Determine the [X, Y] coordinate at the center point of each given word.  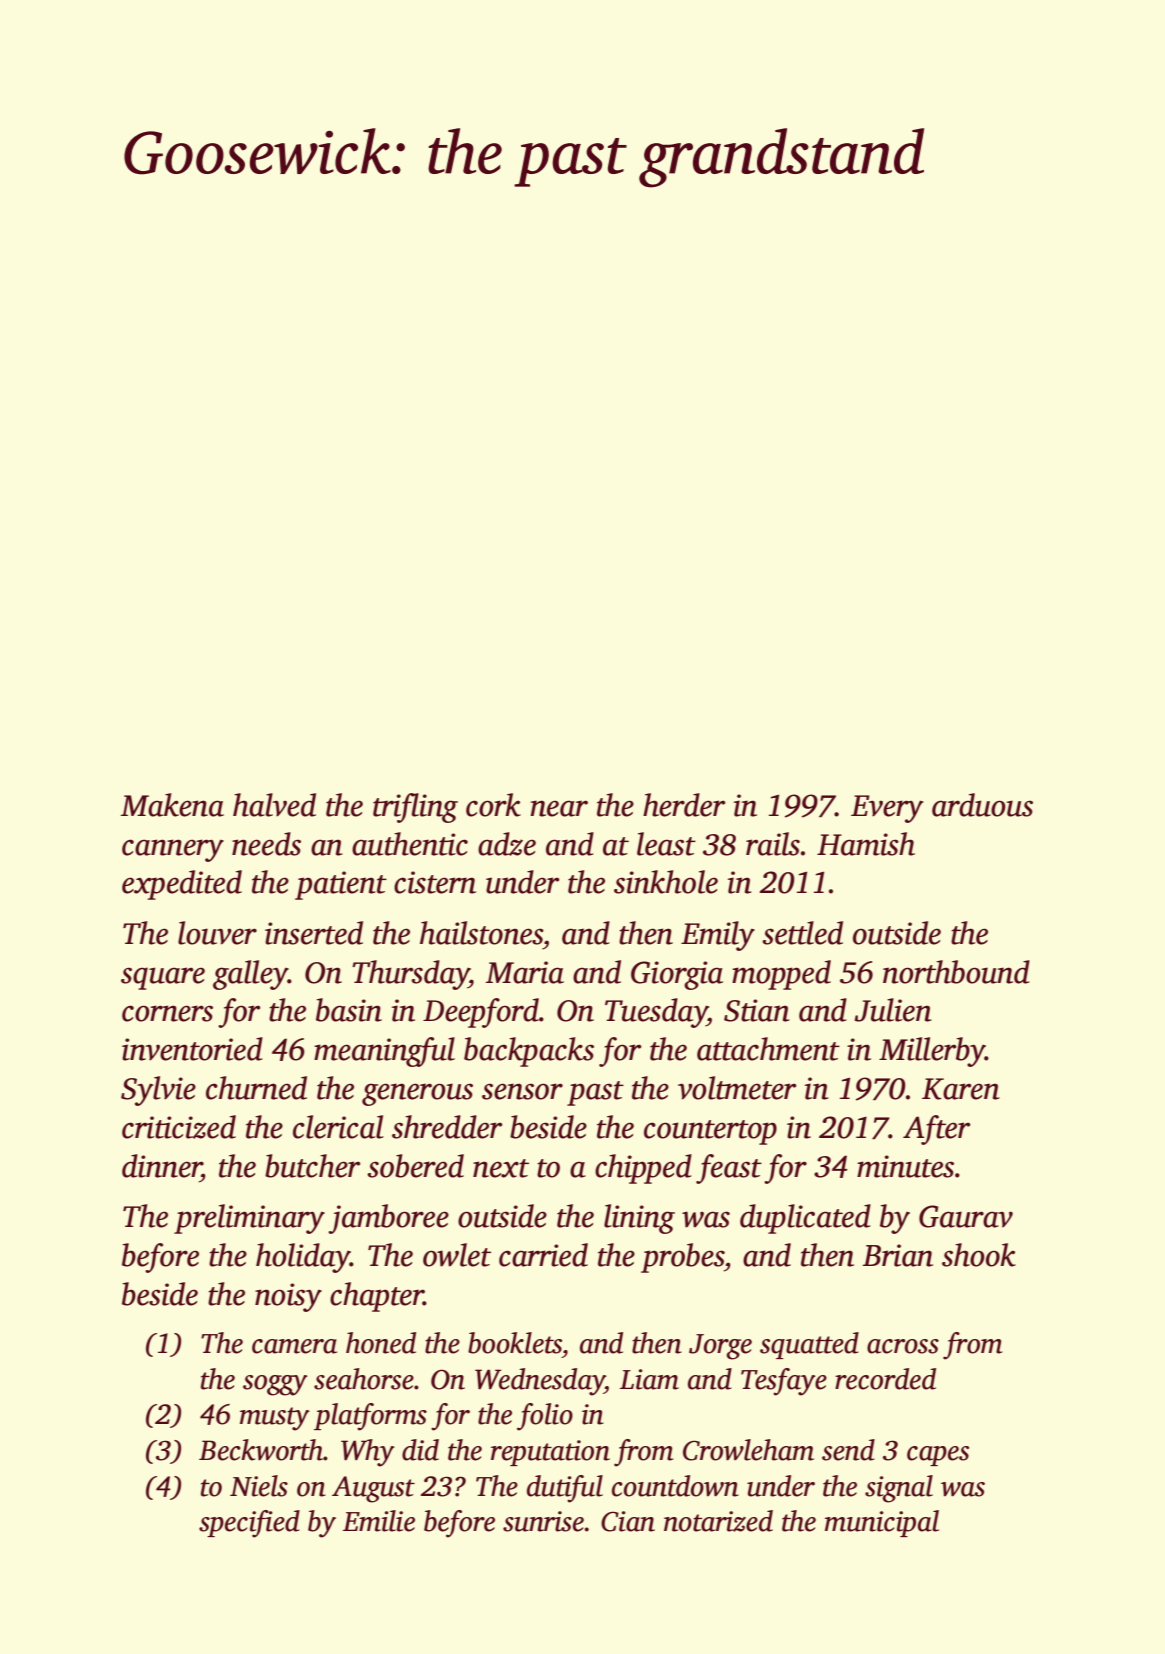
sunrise [543, 1521]
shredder [447, 1127]
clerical [338, 1127]
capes [938, 1456]
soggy [275, 1385]
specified [249, 1524]
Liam [649, 1379]
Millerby [932, 1052]
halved [274, 805]
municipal [882, 1523]
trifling [415, 808]
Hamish [866, 844]
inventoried [192, 1049]
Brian [898, 1255]
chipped [643, 1169]
